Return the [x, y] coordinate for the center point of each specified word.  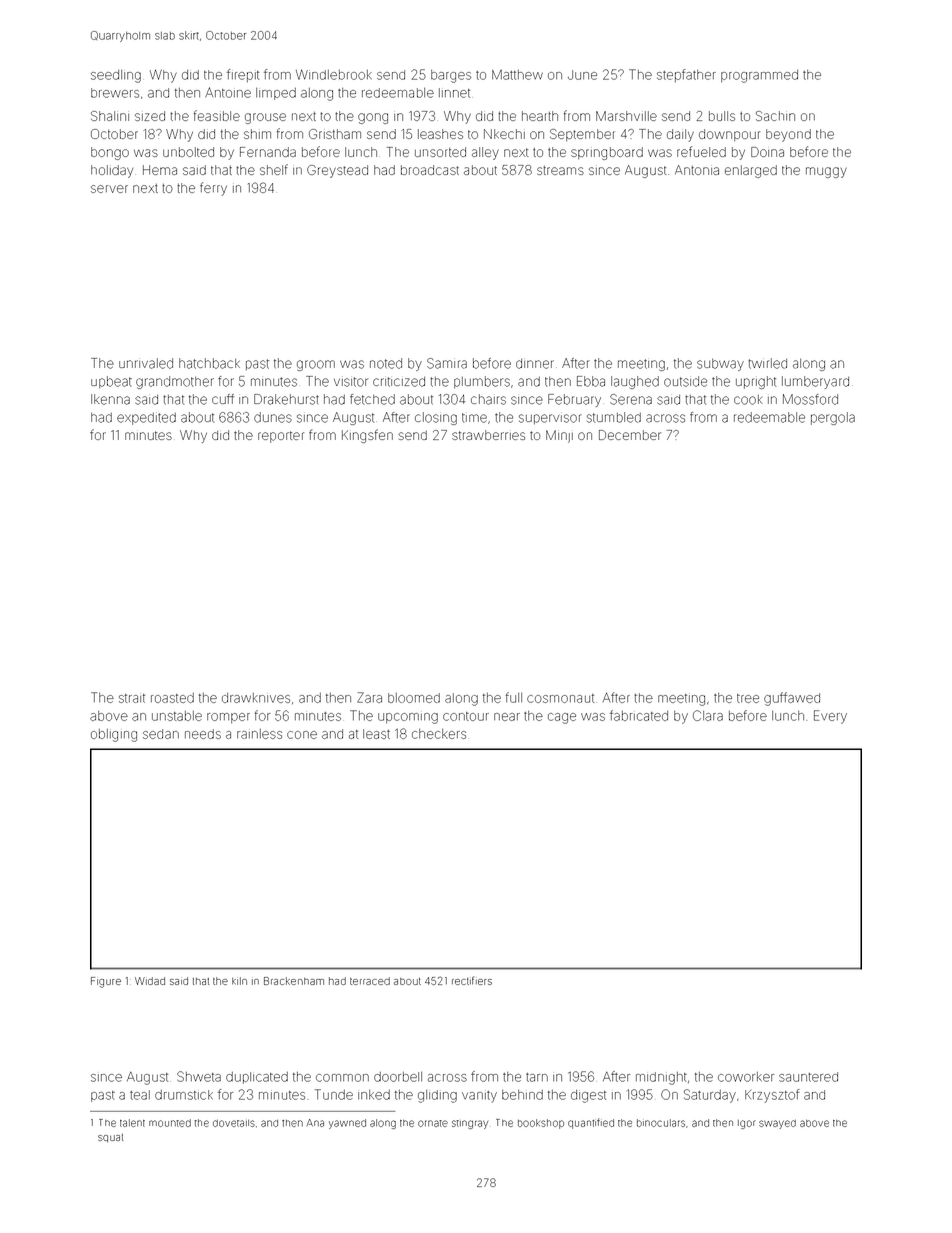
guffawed [792, 699]
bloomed [414, 698]
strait [132, 698]
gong [373, 118]
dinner [535, 364]
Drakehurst [286, 399]
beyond [788, 135]
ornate [433, 1123]
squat [111, 1138]
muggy [826, 172]
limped [276, 94]
